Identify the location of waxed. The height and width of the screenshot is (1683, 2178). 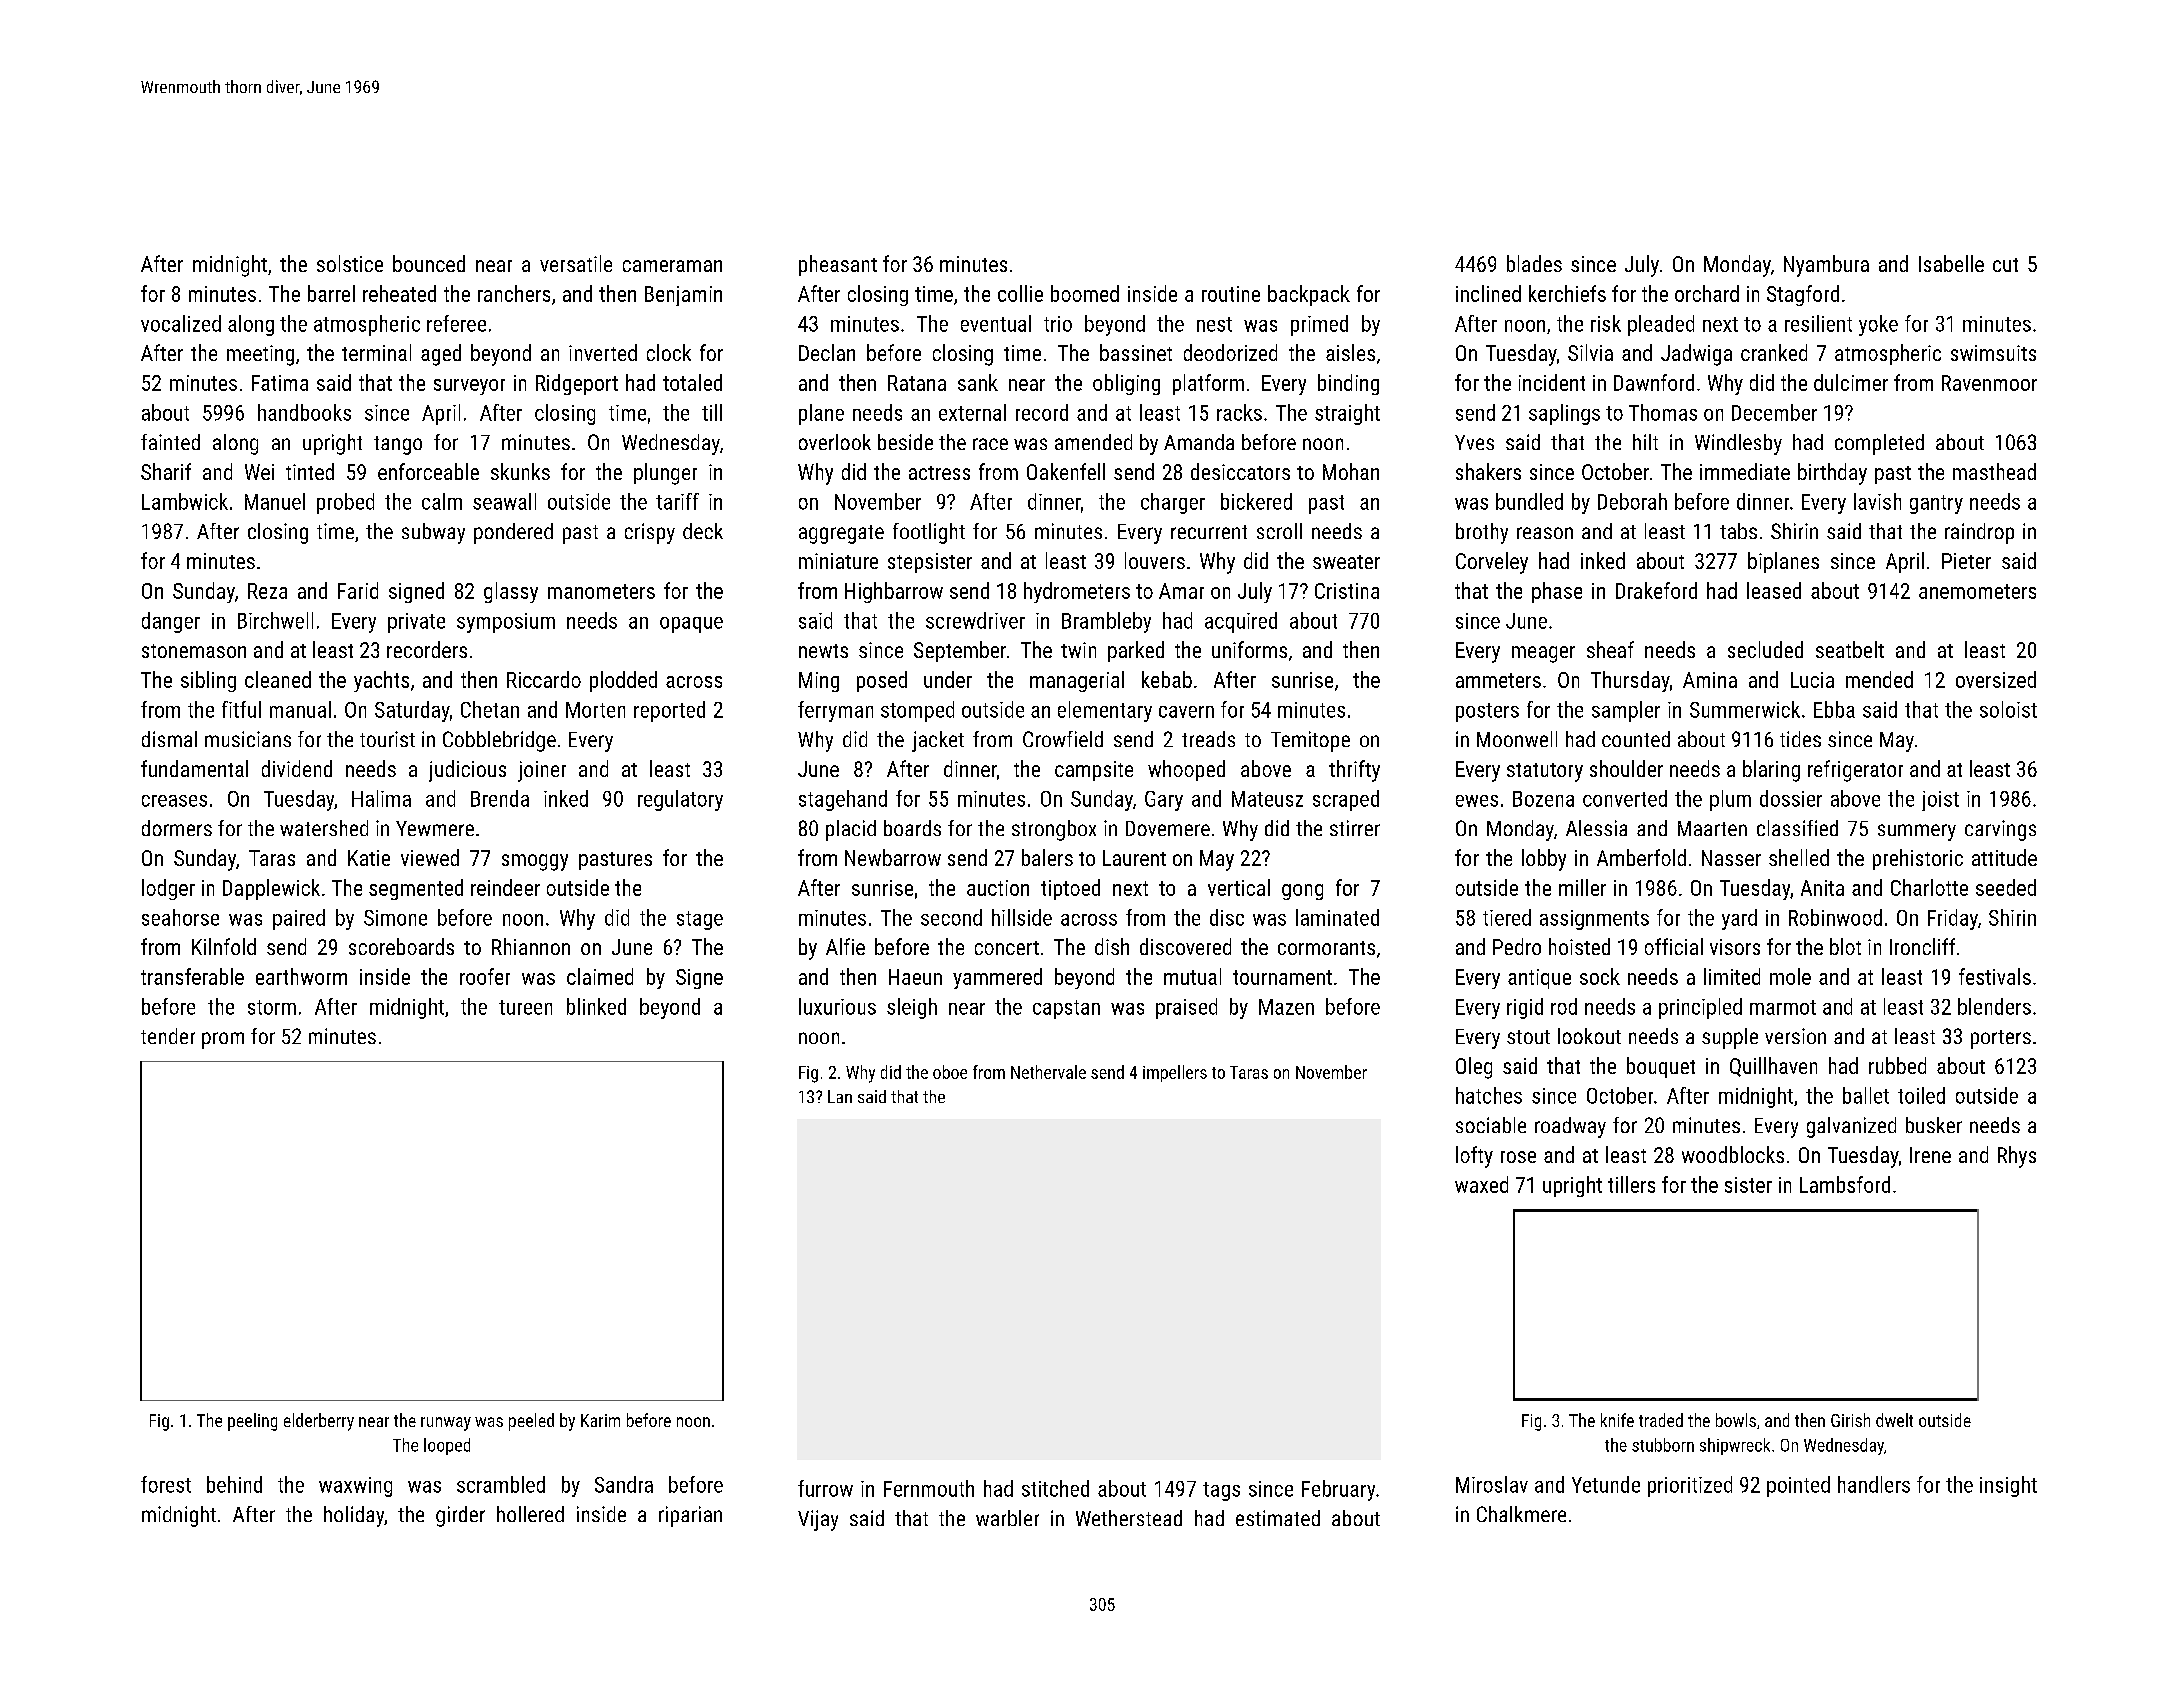
(1481, 1184).
